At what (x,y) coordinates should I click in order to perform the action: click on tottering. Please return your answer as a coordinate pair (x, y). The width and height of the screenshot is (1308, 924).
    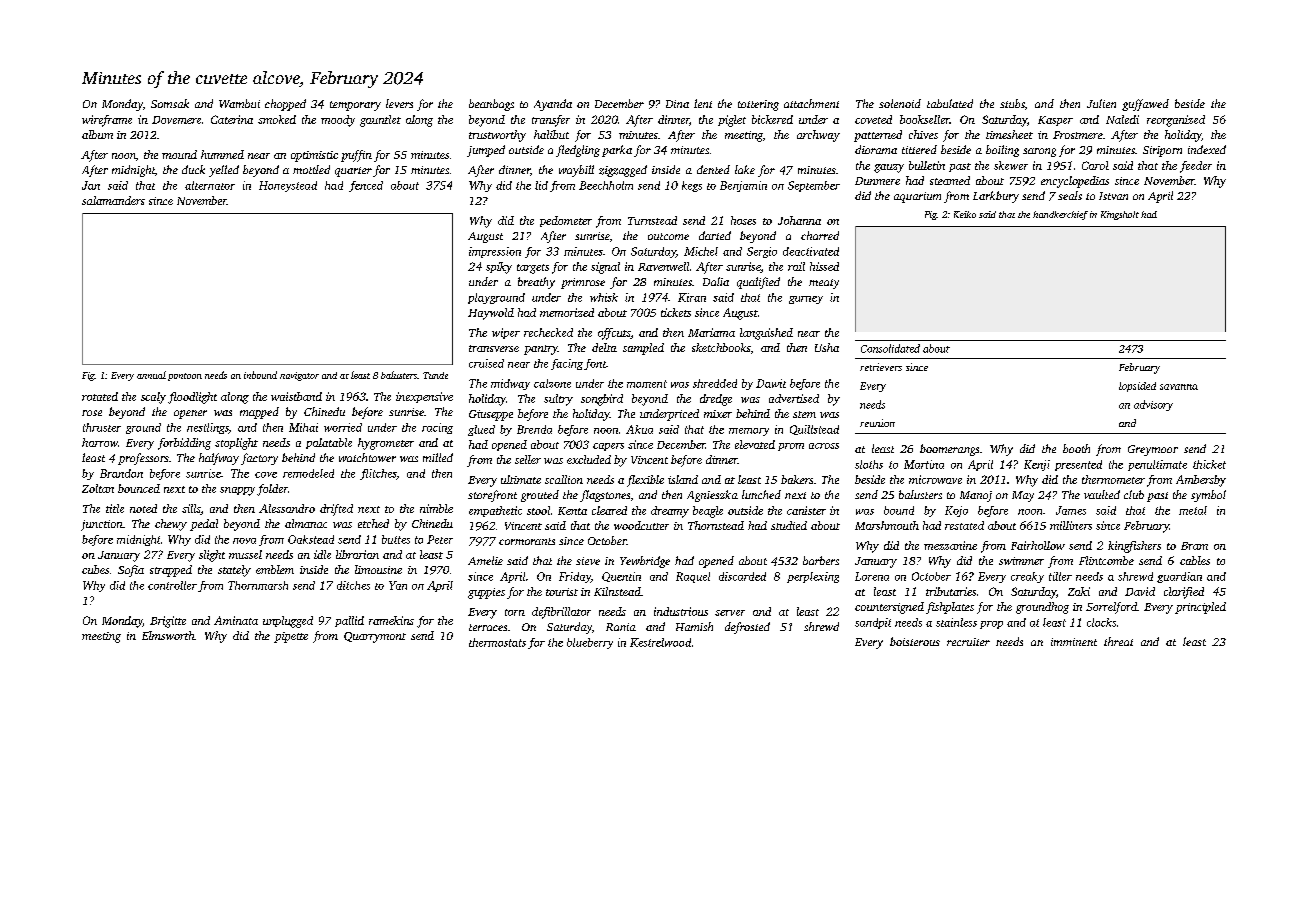
    Looking at the image, I should click on (758, 105).
